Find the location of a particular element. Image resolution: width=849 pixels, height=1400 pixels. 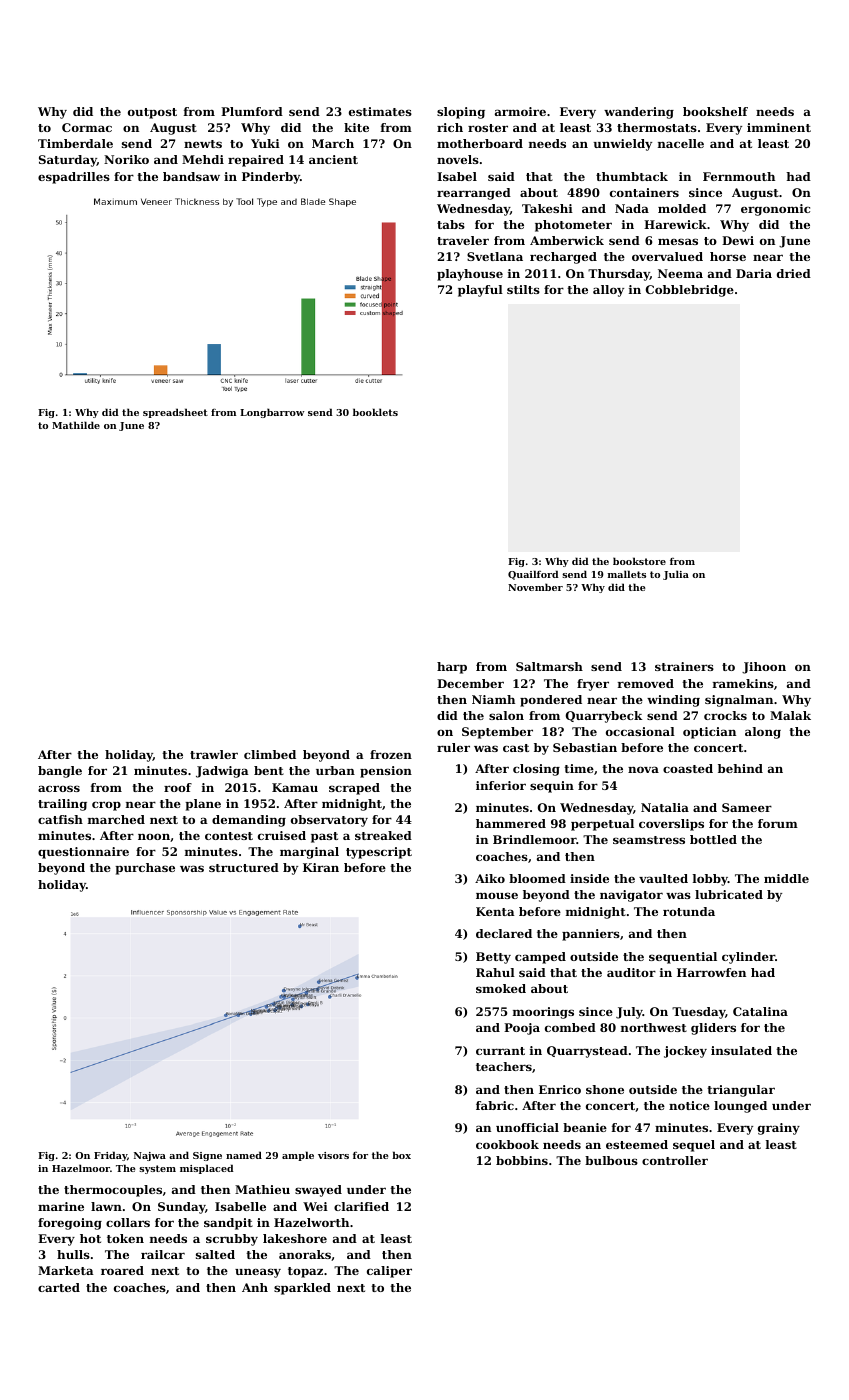

carted is located at coordinates (59, 1287).
